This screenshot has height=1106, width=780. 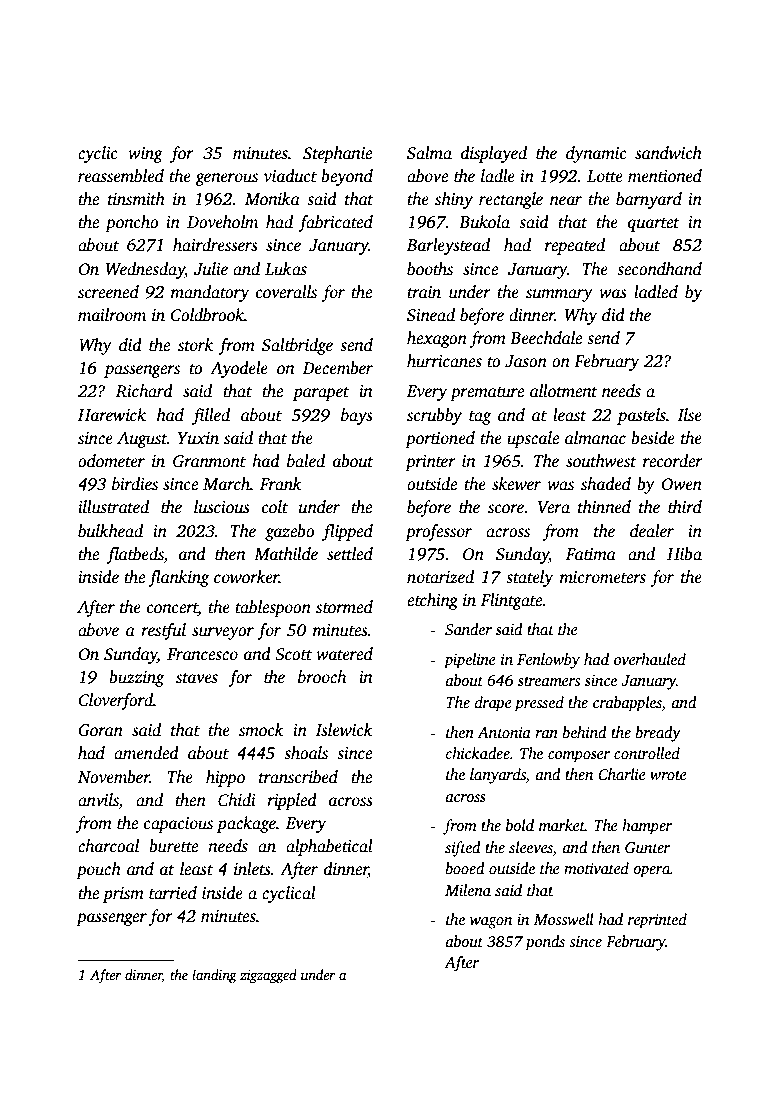 I want to click on score, so click(x=506, y=509).
